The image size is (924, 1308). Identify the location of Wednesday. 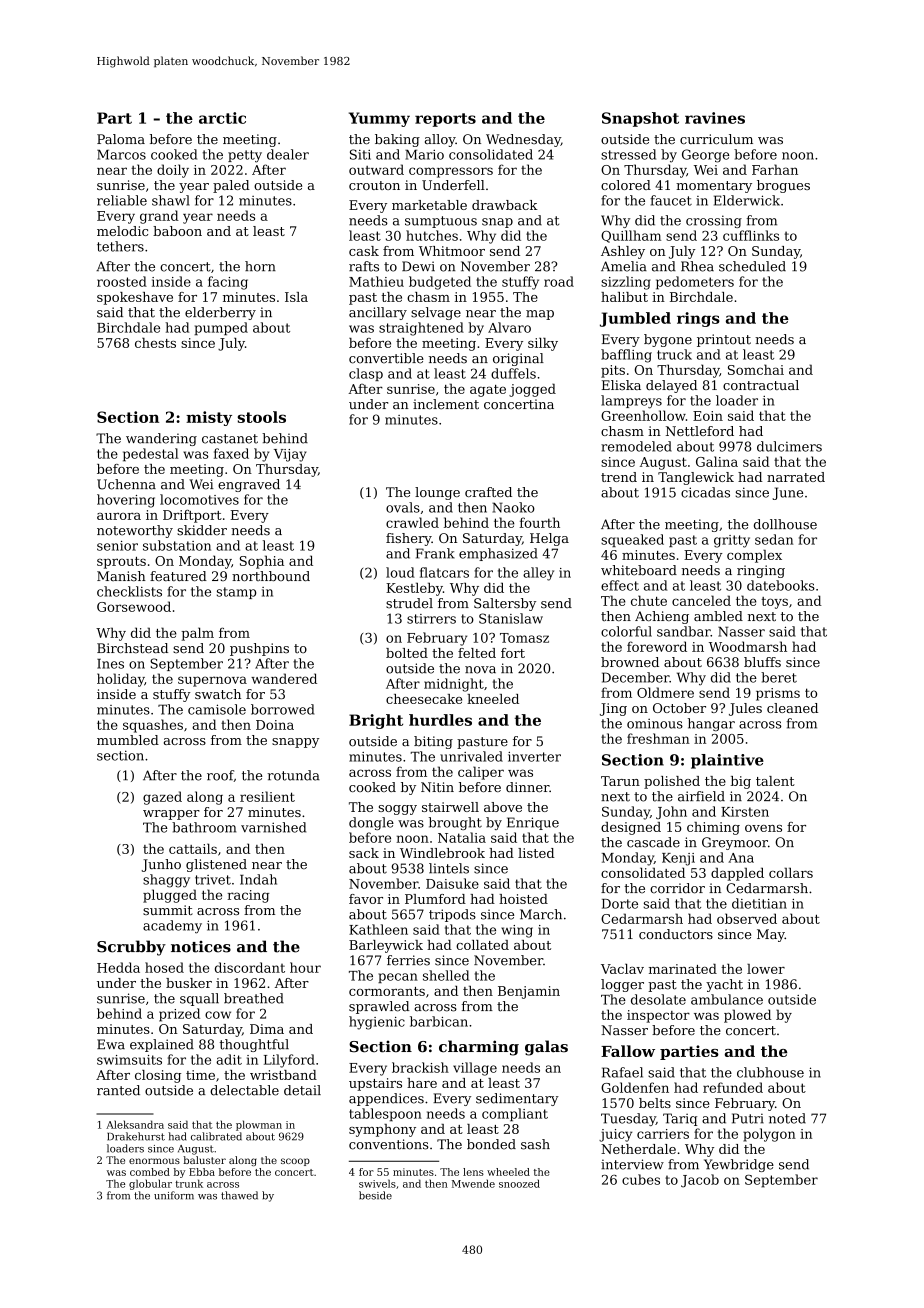
(523, 140).
